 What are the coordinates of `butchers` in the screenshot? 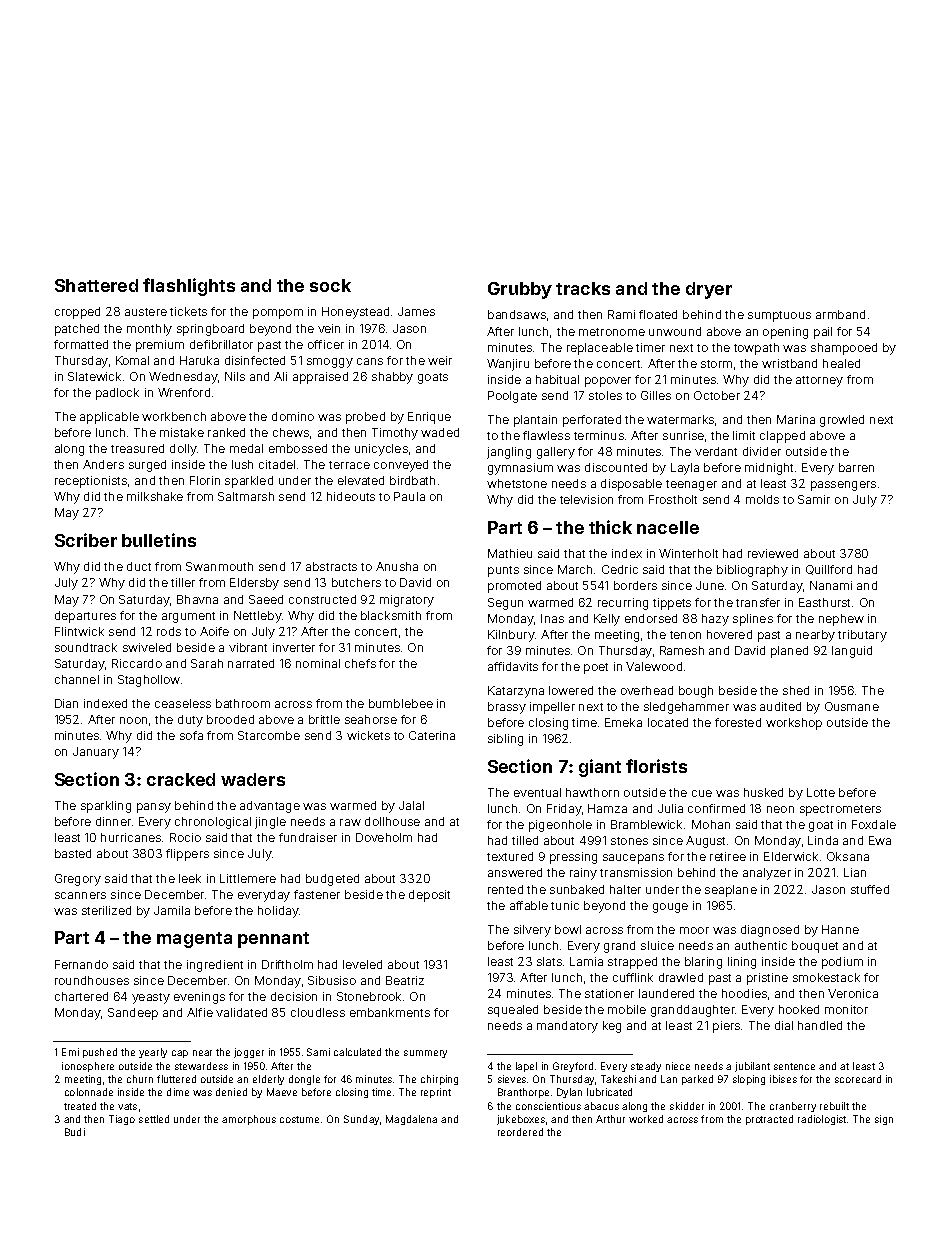 It's located at (356, 582).
